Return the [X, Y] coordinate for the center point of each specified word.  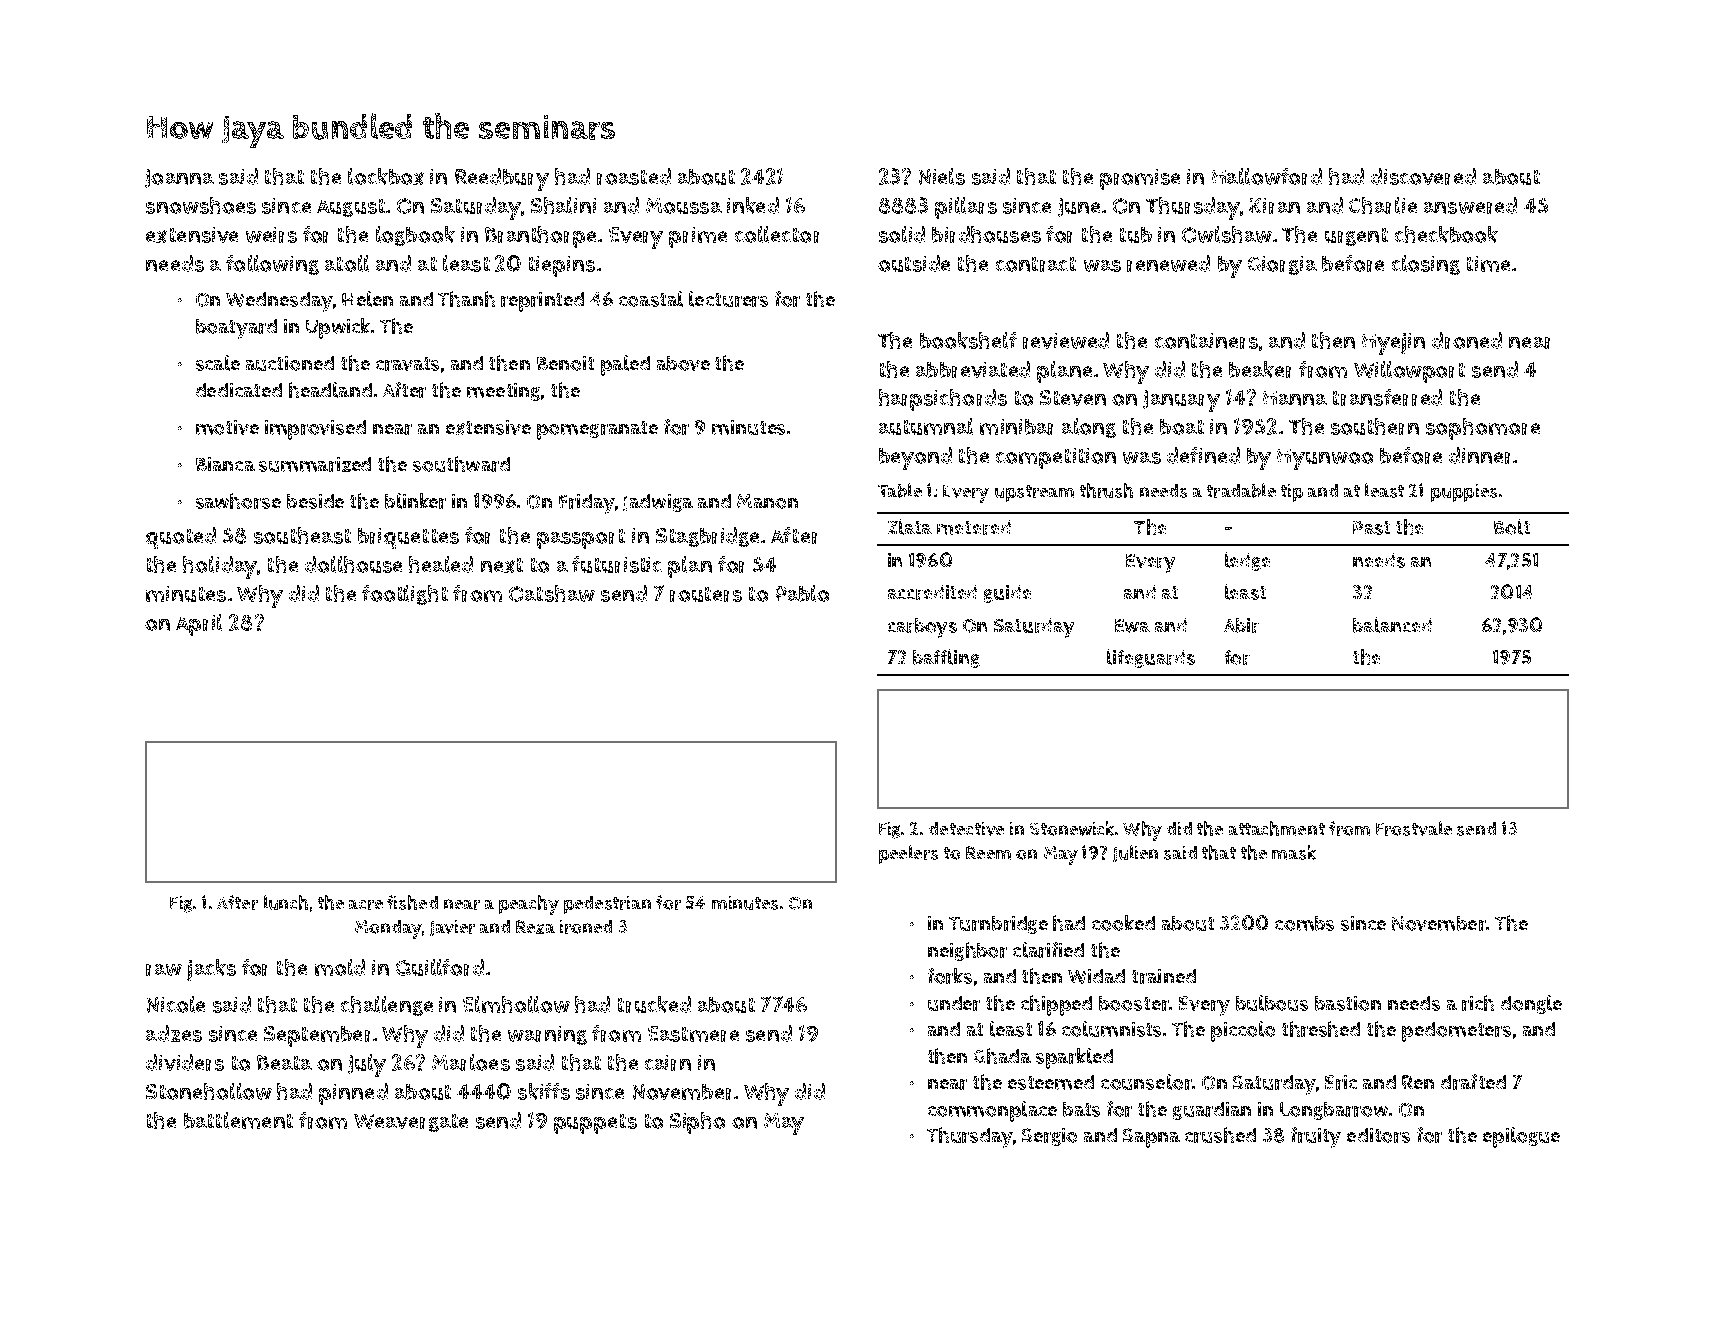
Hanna [1295, 398]
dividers [185, 1062]
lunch [286, 902]
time [1488, 264]
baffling [946, 658]
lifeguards [1151, 658]
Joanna [179, 178]
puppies [1464, 493]
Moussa [684, 206]
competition [1056, 458]
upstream [1034, 493]
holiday [220, 567]
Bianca [225, 464]
